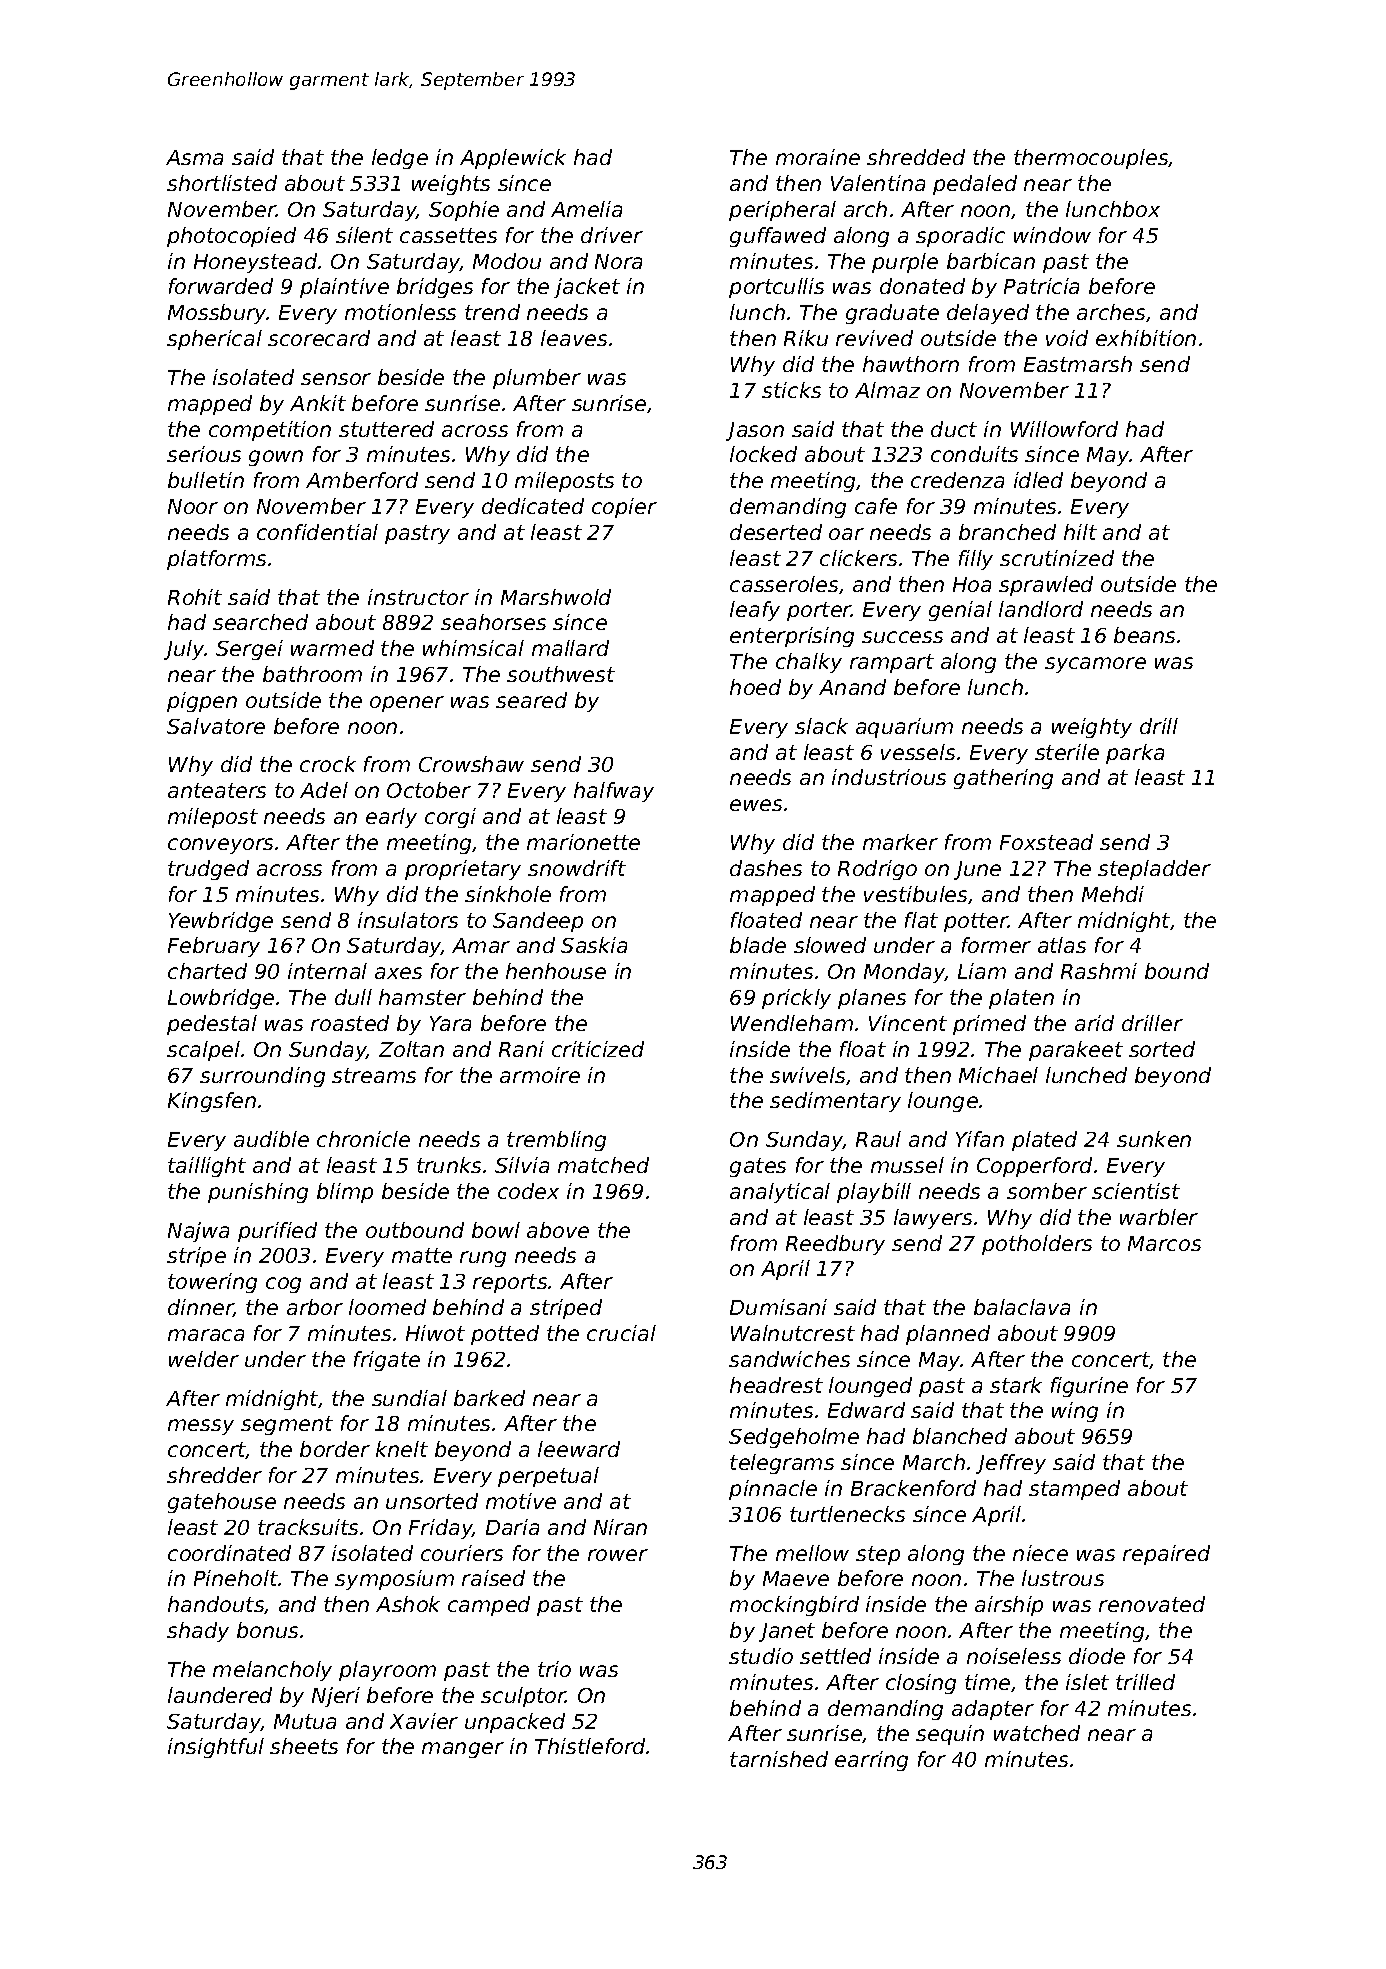 The width and height of the screenshot is (1386, 1969). What do you see at coordinates (871, 1761) in the screenshot?
I see `earring` at bounding box center [871, 1761].
